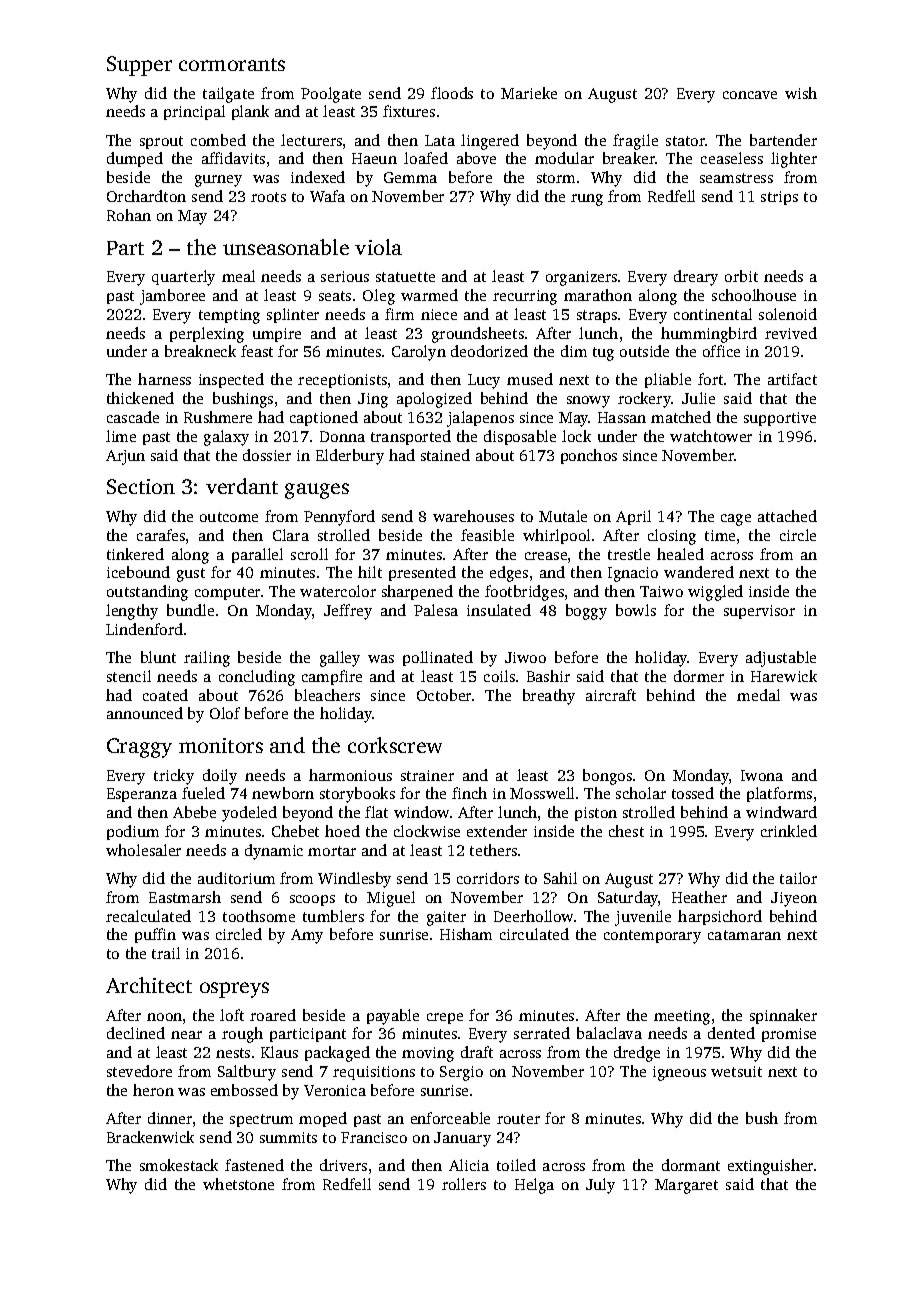  Describe the element at coordinates (686, 1186) in the screenshot. I see `Margaret` at that location.
